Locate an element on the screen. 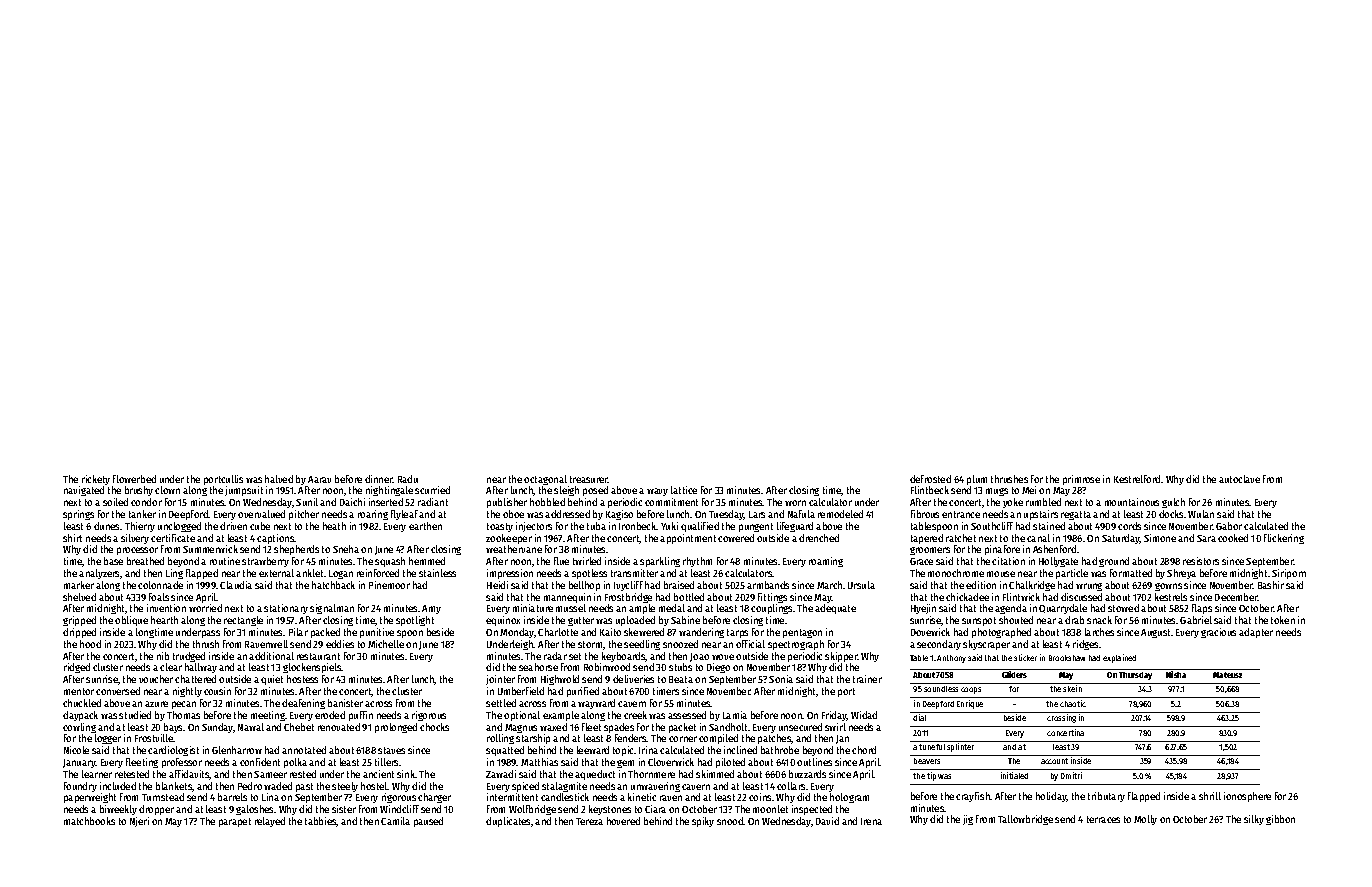 This screenshot has height=887, width=1372. additional is located at coordinates (271, 656).
